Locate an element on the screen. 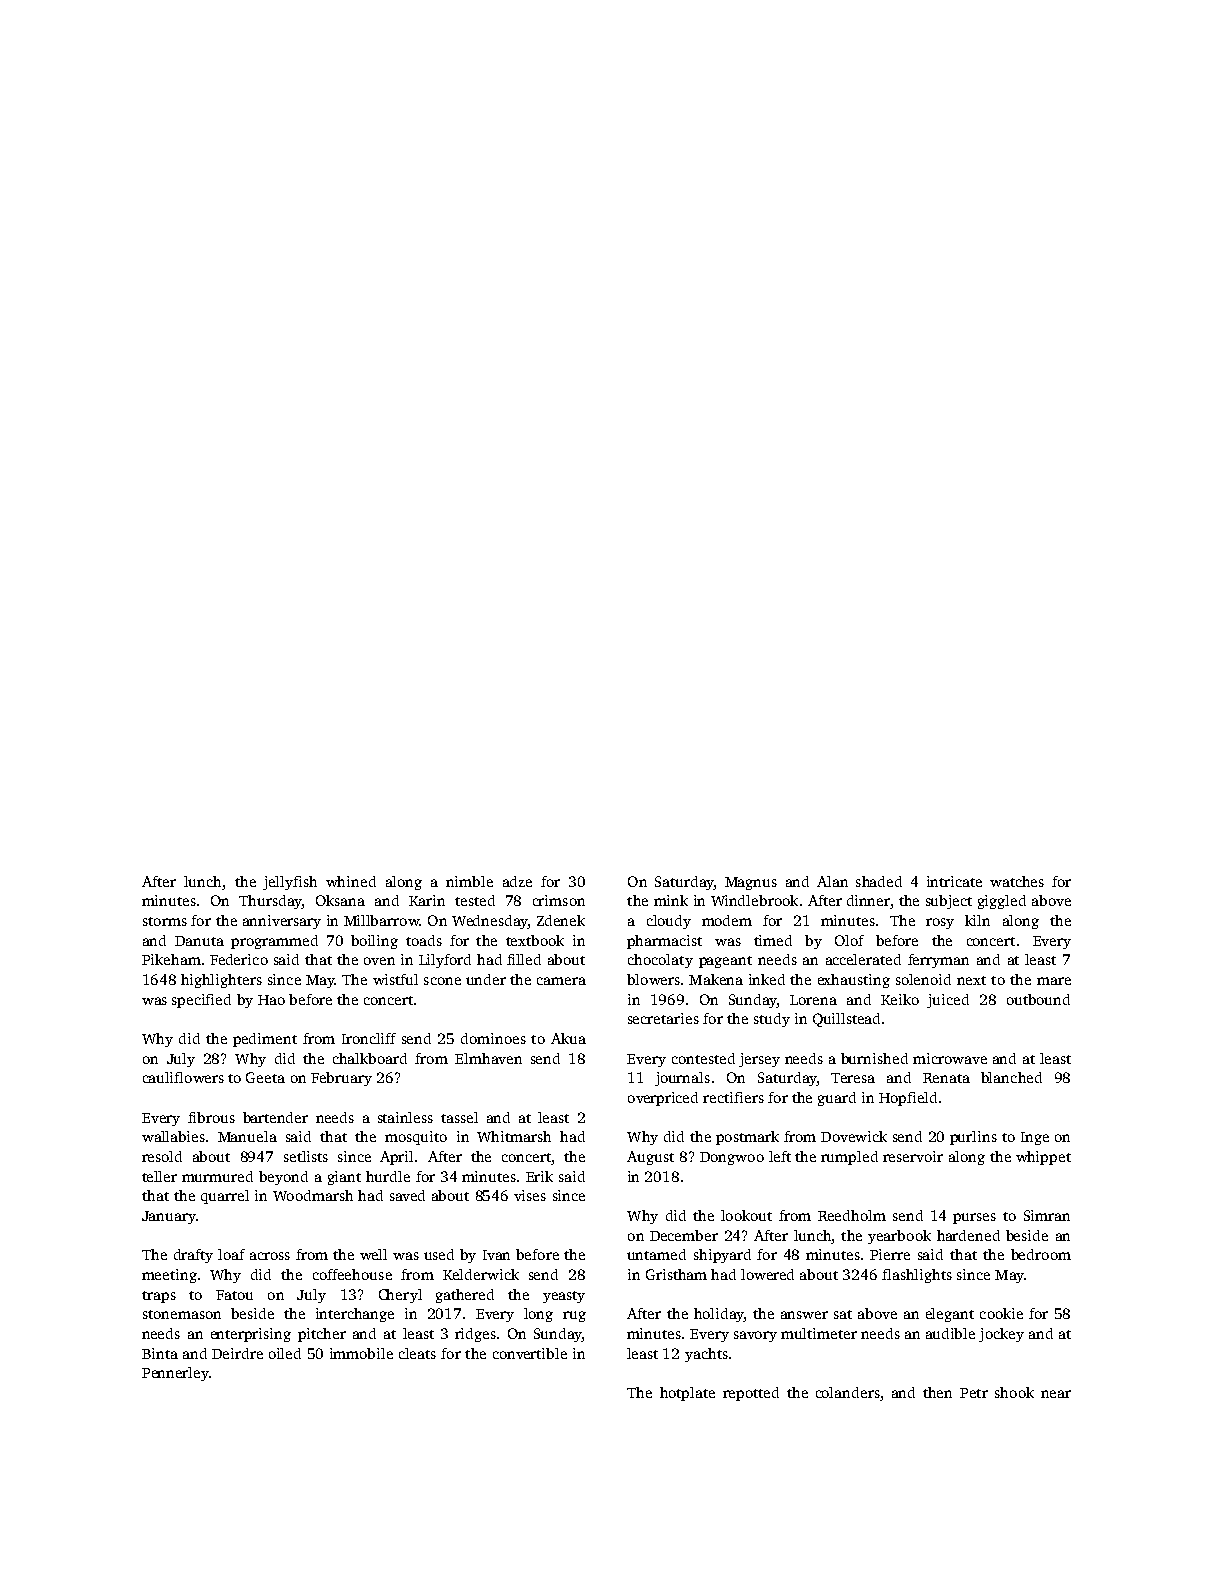 The height and width of the screenshot is (1570, 1213). hotplate is located at coordinates (687, 1394).
